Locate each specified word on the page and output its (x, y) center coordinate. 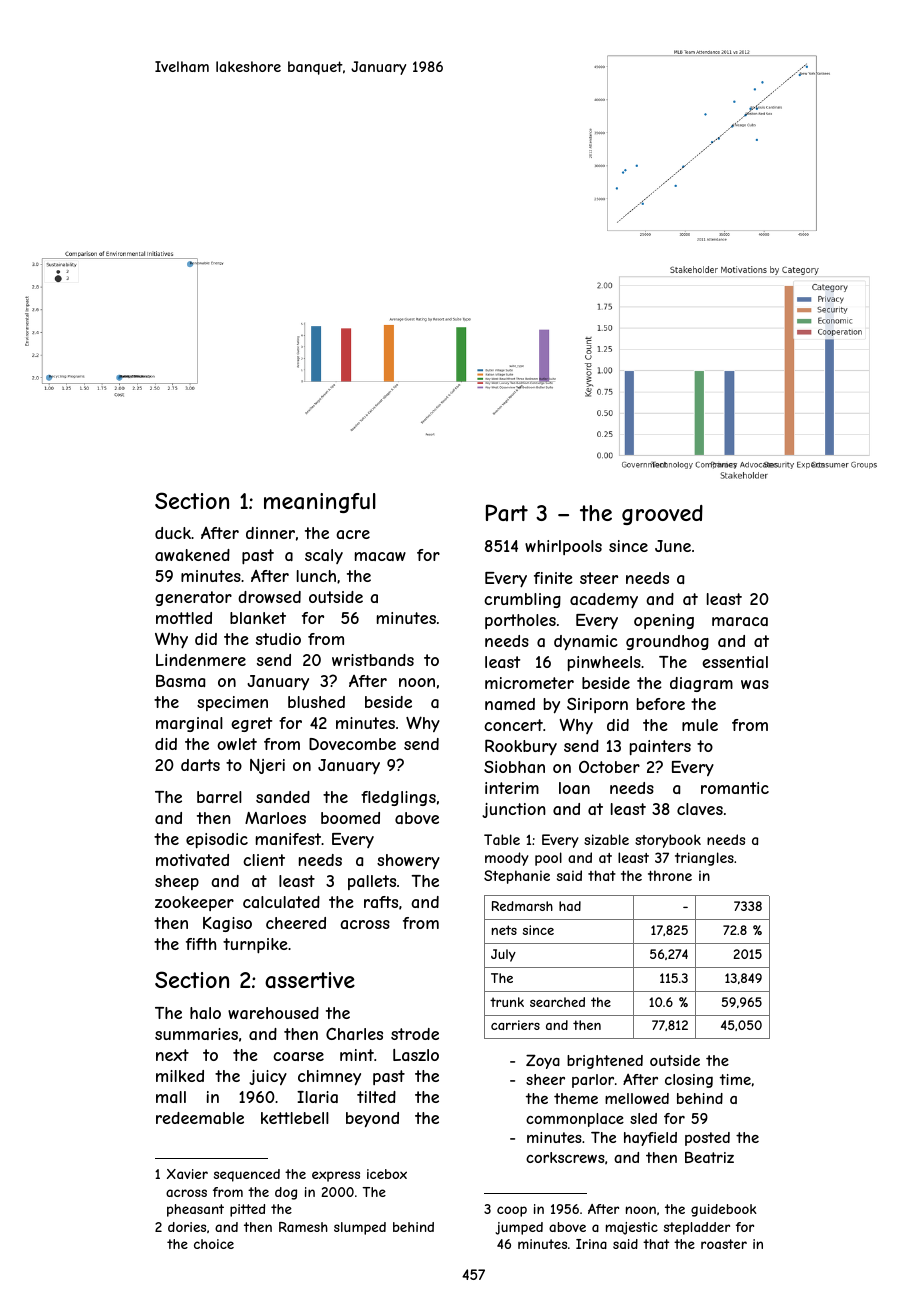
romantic (735, 788)
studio (278, 639)
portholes (520, 621)
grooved (662, 515)
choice (214, 1244)
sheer (545, 1079)
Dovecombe (352, 744)
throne (670, 875)
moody (507, 859)
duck (173, 533)
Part (507, 513)
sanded (283, 797)
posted (707, 1139)
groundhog (667, 642)
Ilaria (317, 1097)
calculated (281, 902)
